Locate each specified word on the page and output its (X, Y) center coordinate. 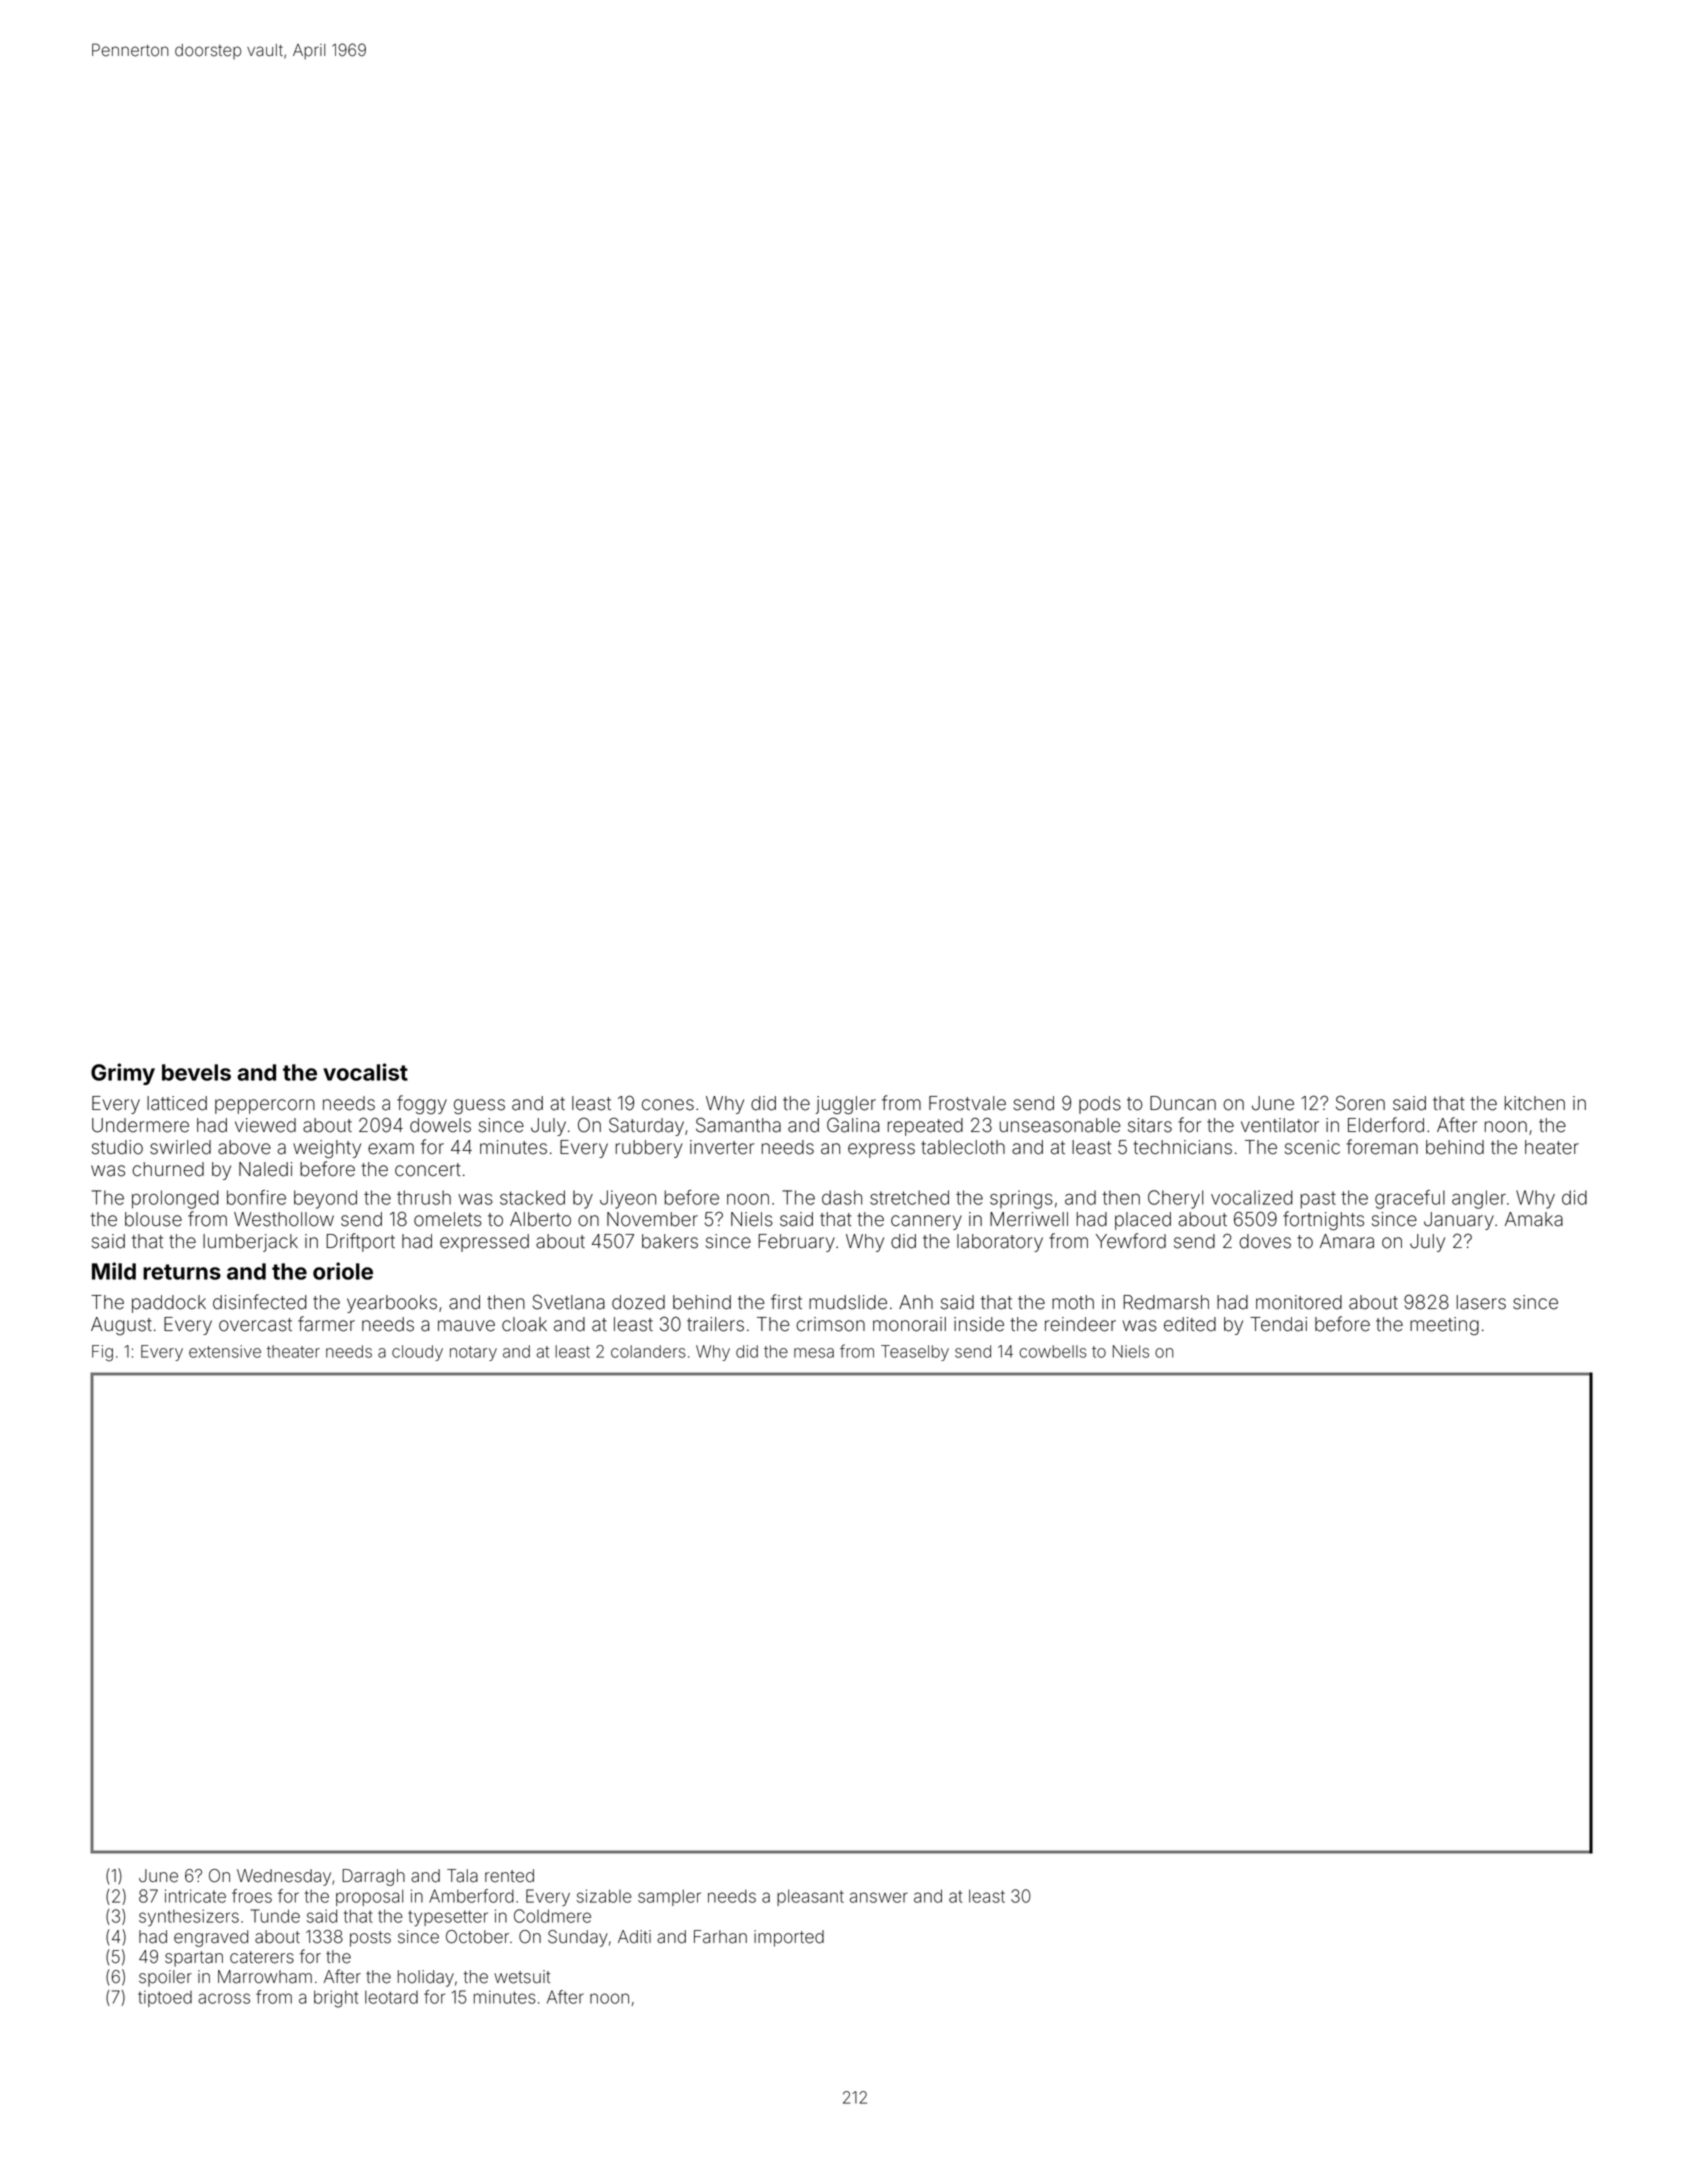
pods (1100, 1105)
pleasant (810, 1897)
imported (789, 1938)
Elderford (1386, 1125)
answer (879, 1897)
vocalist (365, 1072)
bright (336, 1999)
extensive (225, 1351)
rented (509, 1876)
